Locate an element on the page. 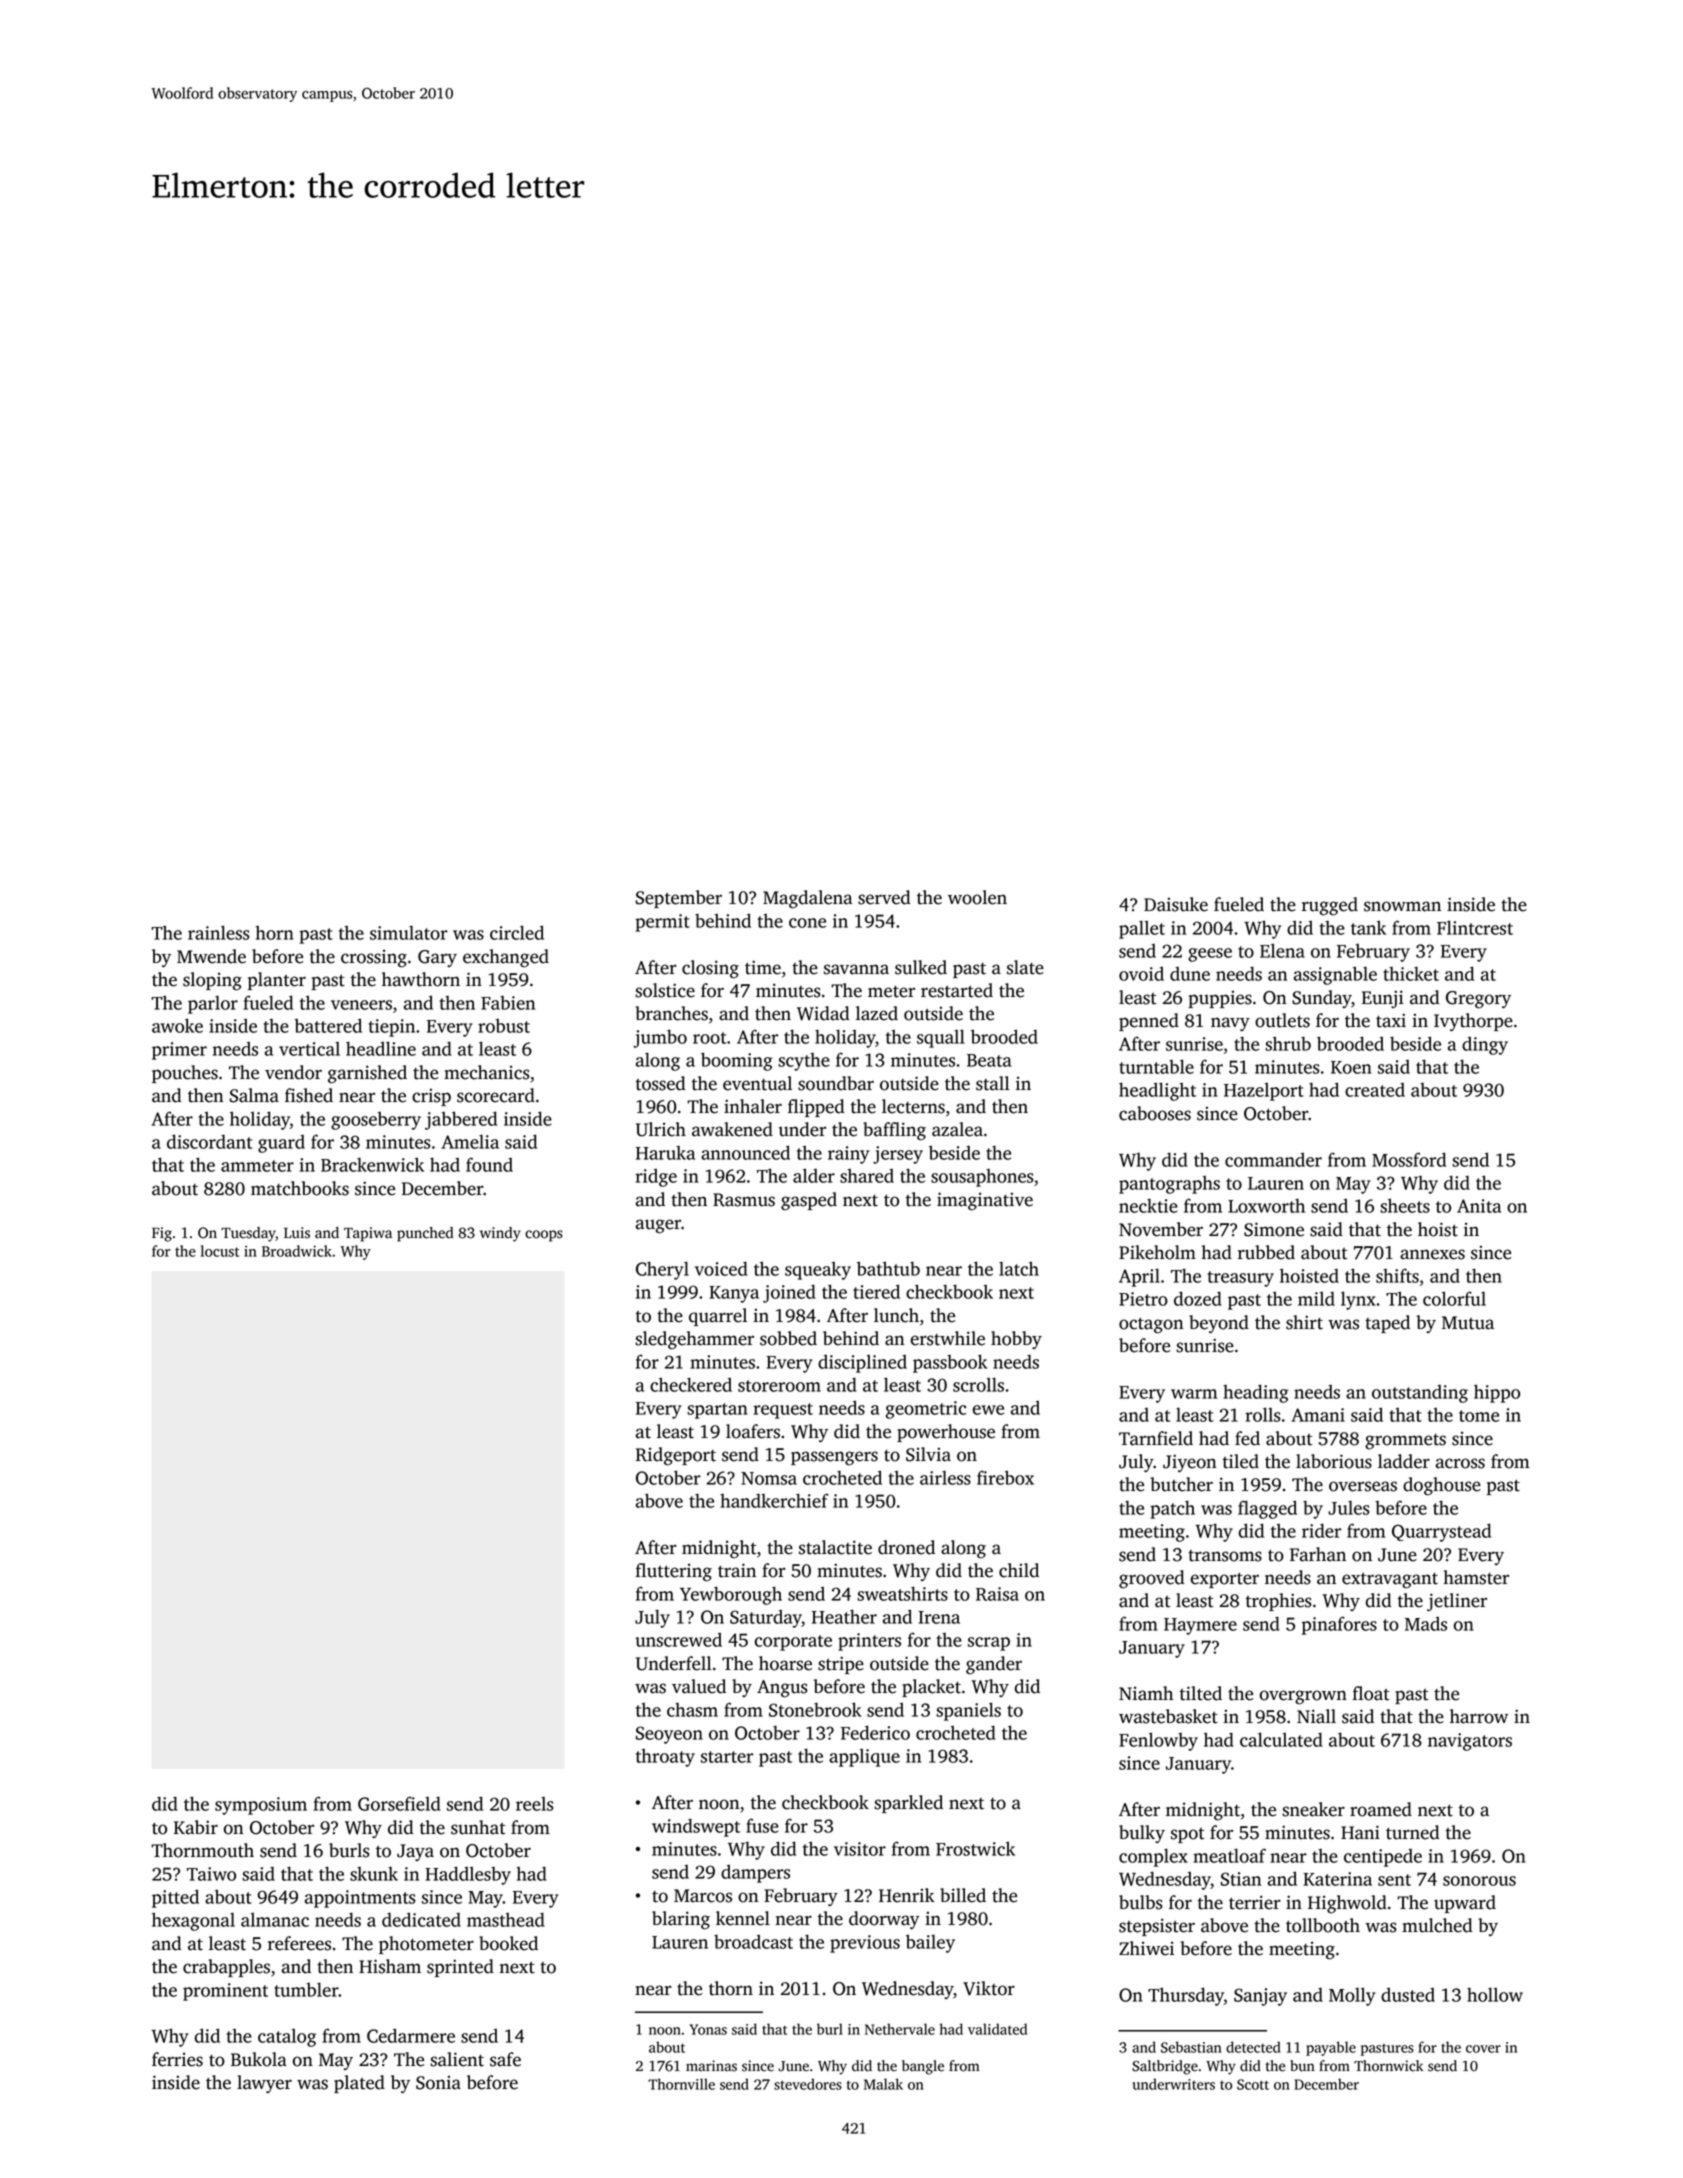 This document has width=1683, height=2178. Broadwick is located at coordinates (297, 1251).
